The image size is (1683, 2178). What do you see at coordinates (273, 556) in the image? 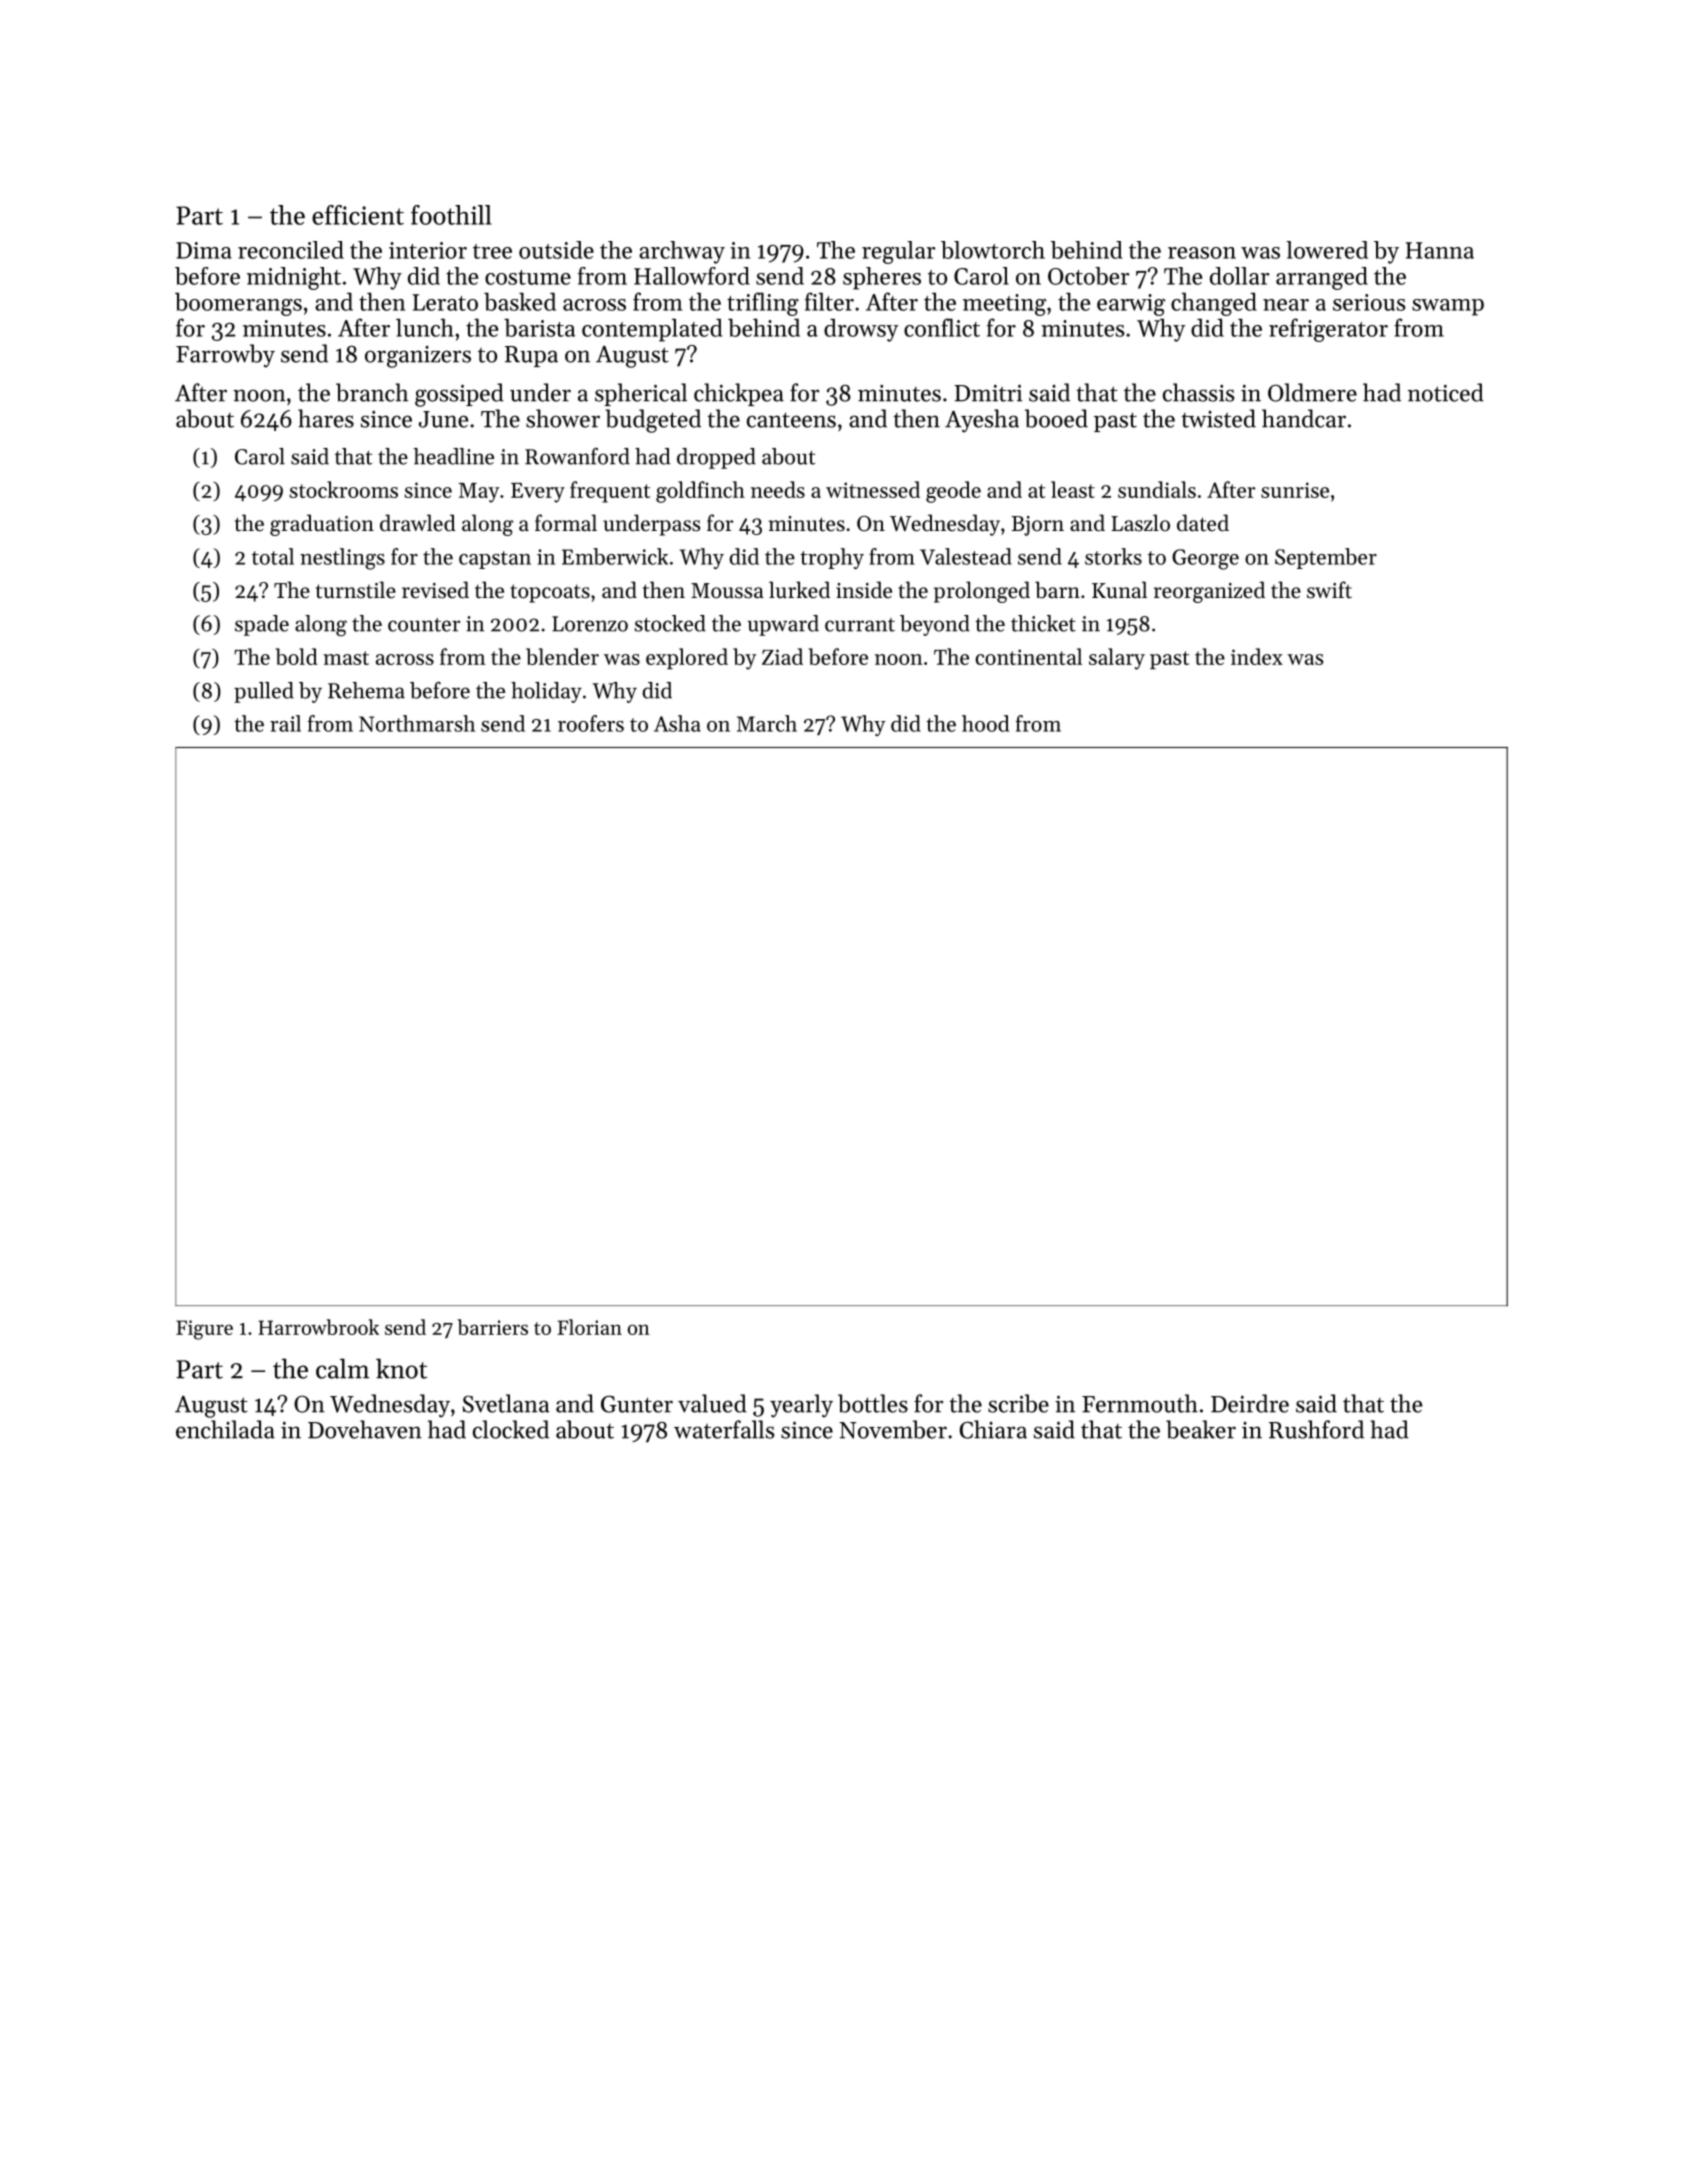
I see `total` at bounding box center [273, 556].
